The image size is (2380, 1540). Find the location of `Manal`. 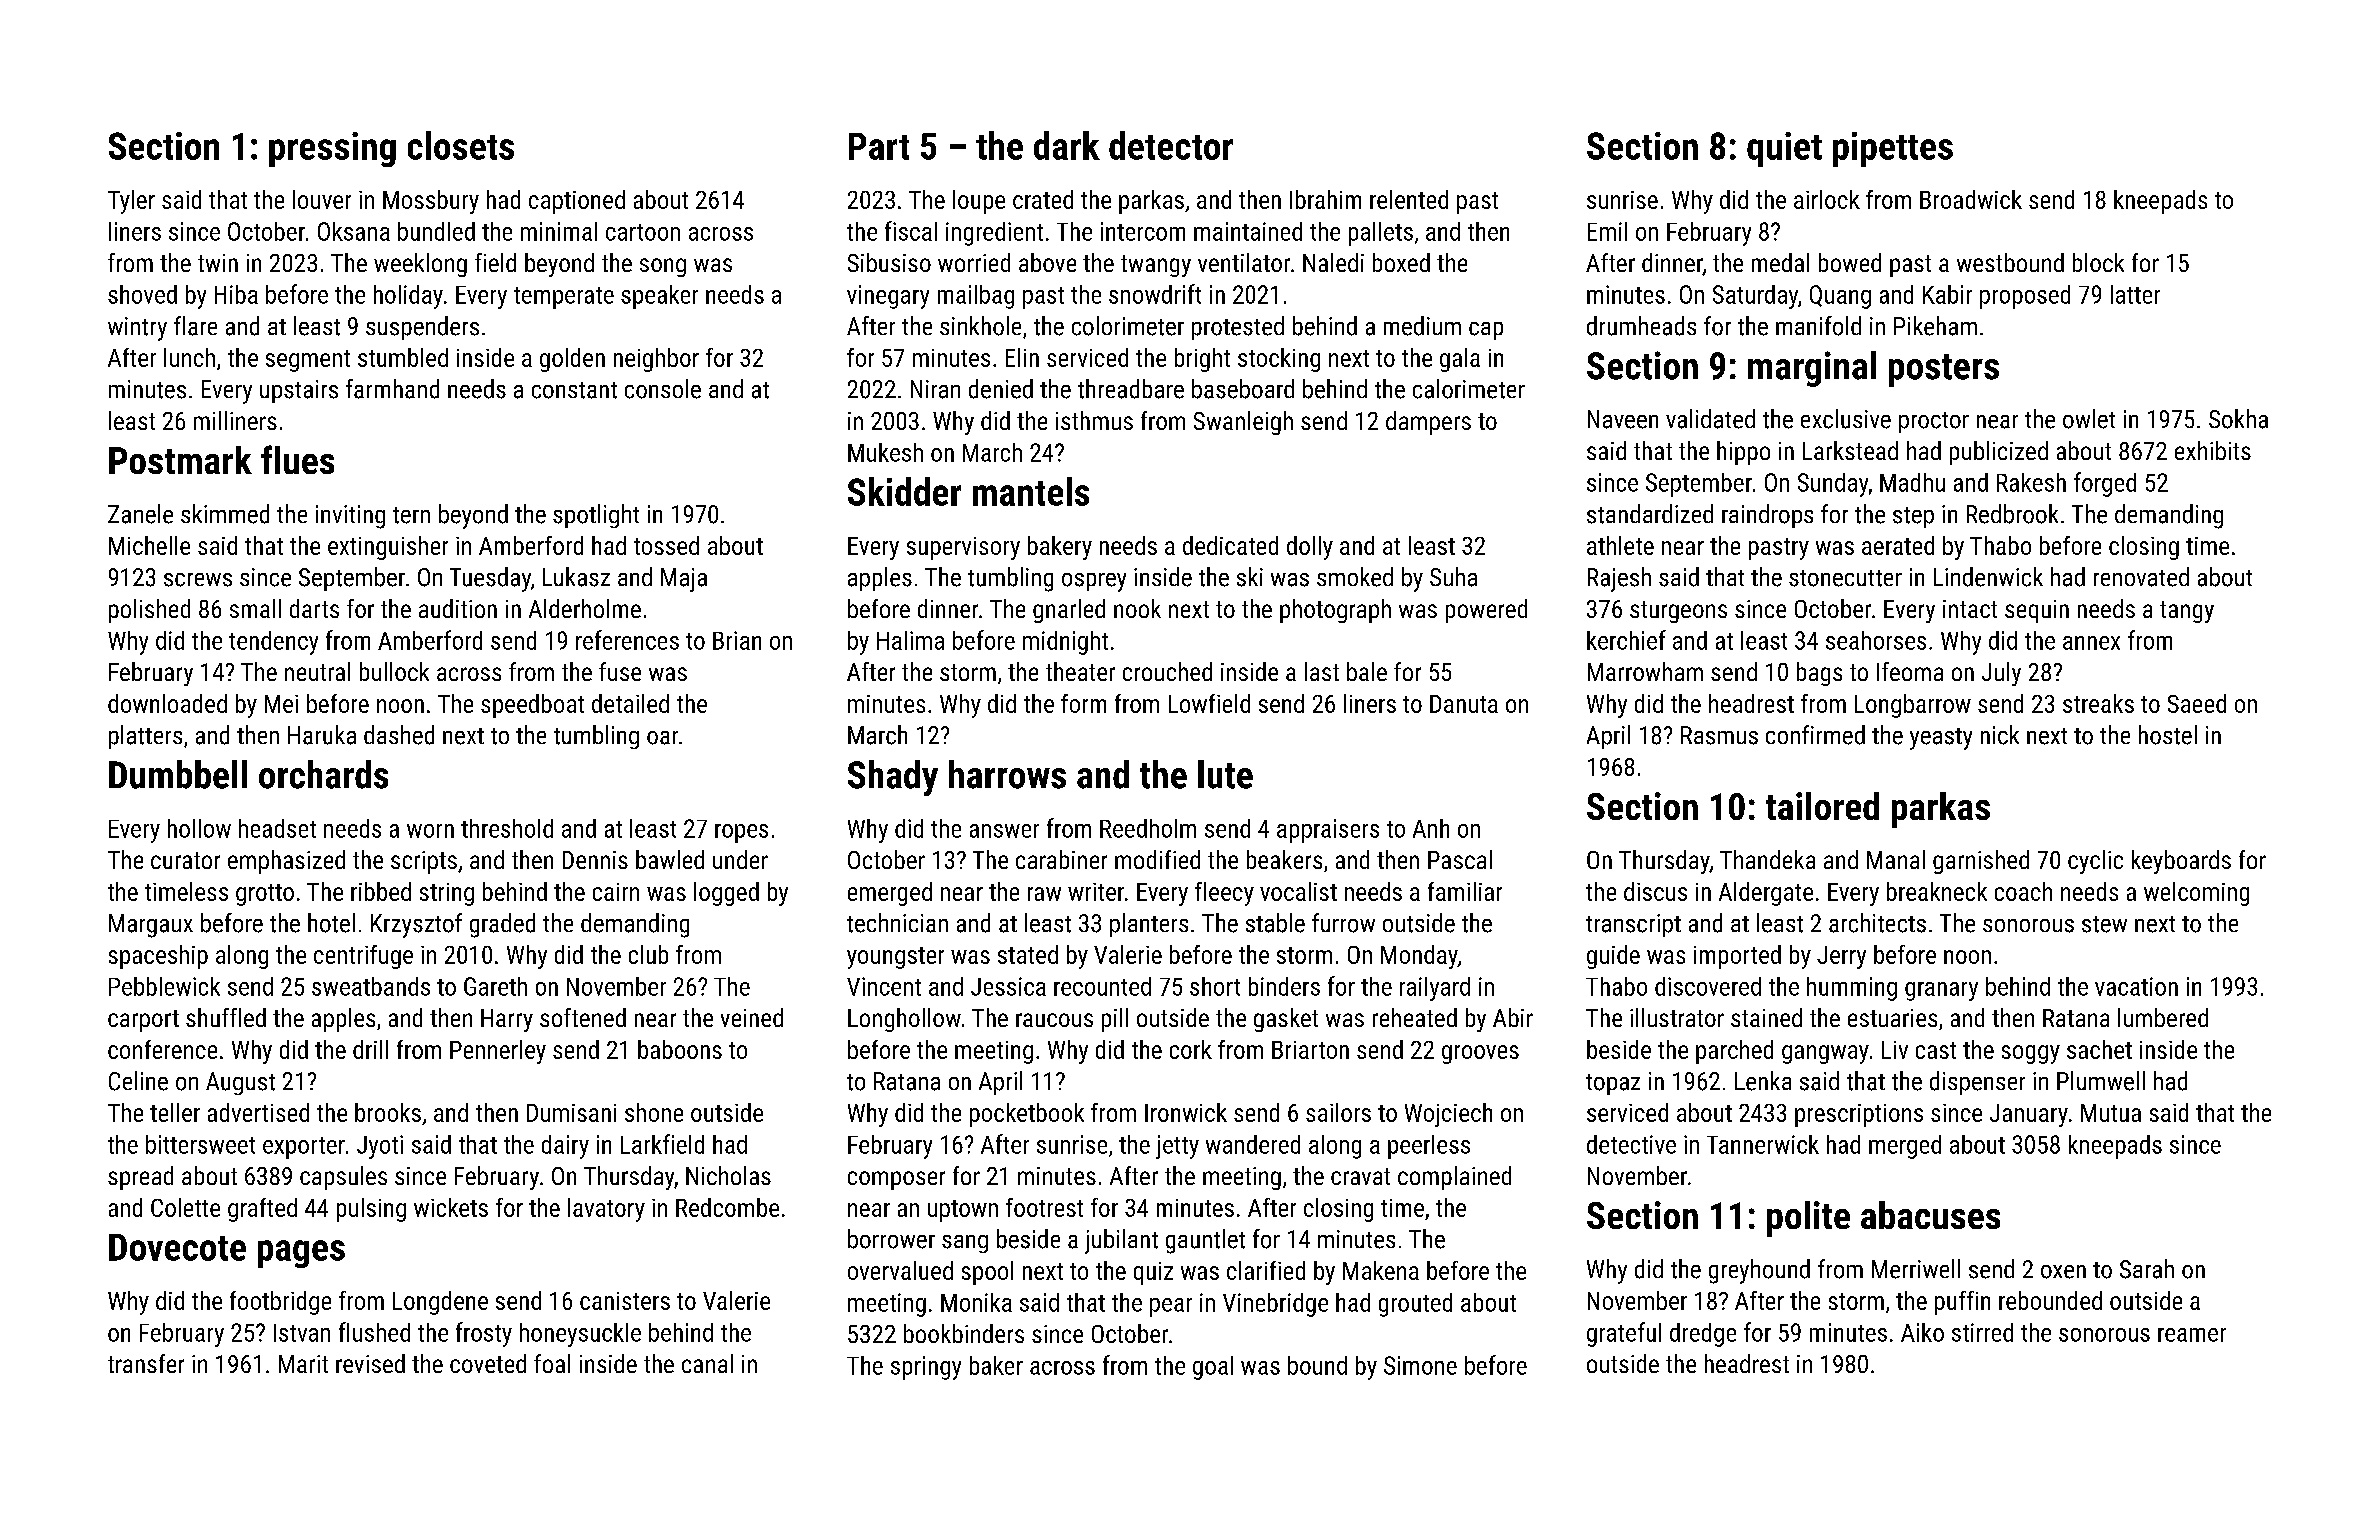

Manal is located at coordinates (1896, 859).
